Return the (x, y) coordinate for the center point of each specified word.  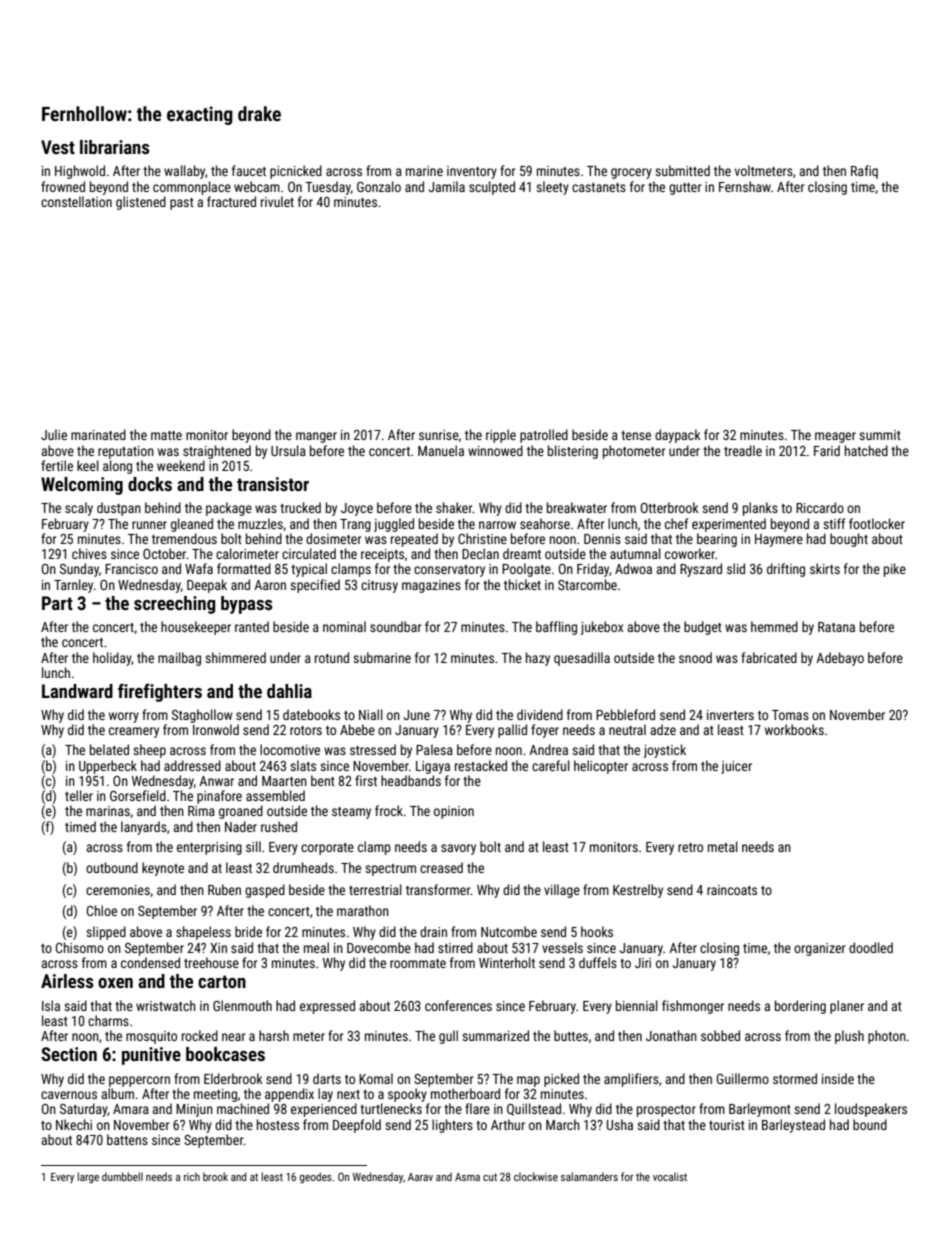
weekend (181, 465)
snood (695, 657)
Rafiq (864, 172)
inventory (472, 172)
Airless (67, 981)
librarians (114, 147)
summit (880, 435)
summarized (495, 1035)
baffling (556, 628)
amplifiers (631, 1080)
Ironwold (216, 729)
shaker (454, 507)
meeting (215, 1095)
